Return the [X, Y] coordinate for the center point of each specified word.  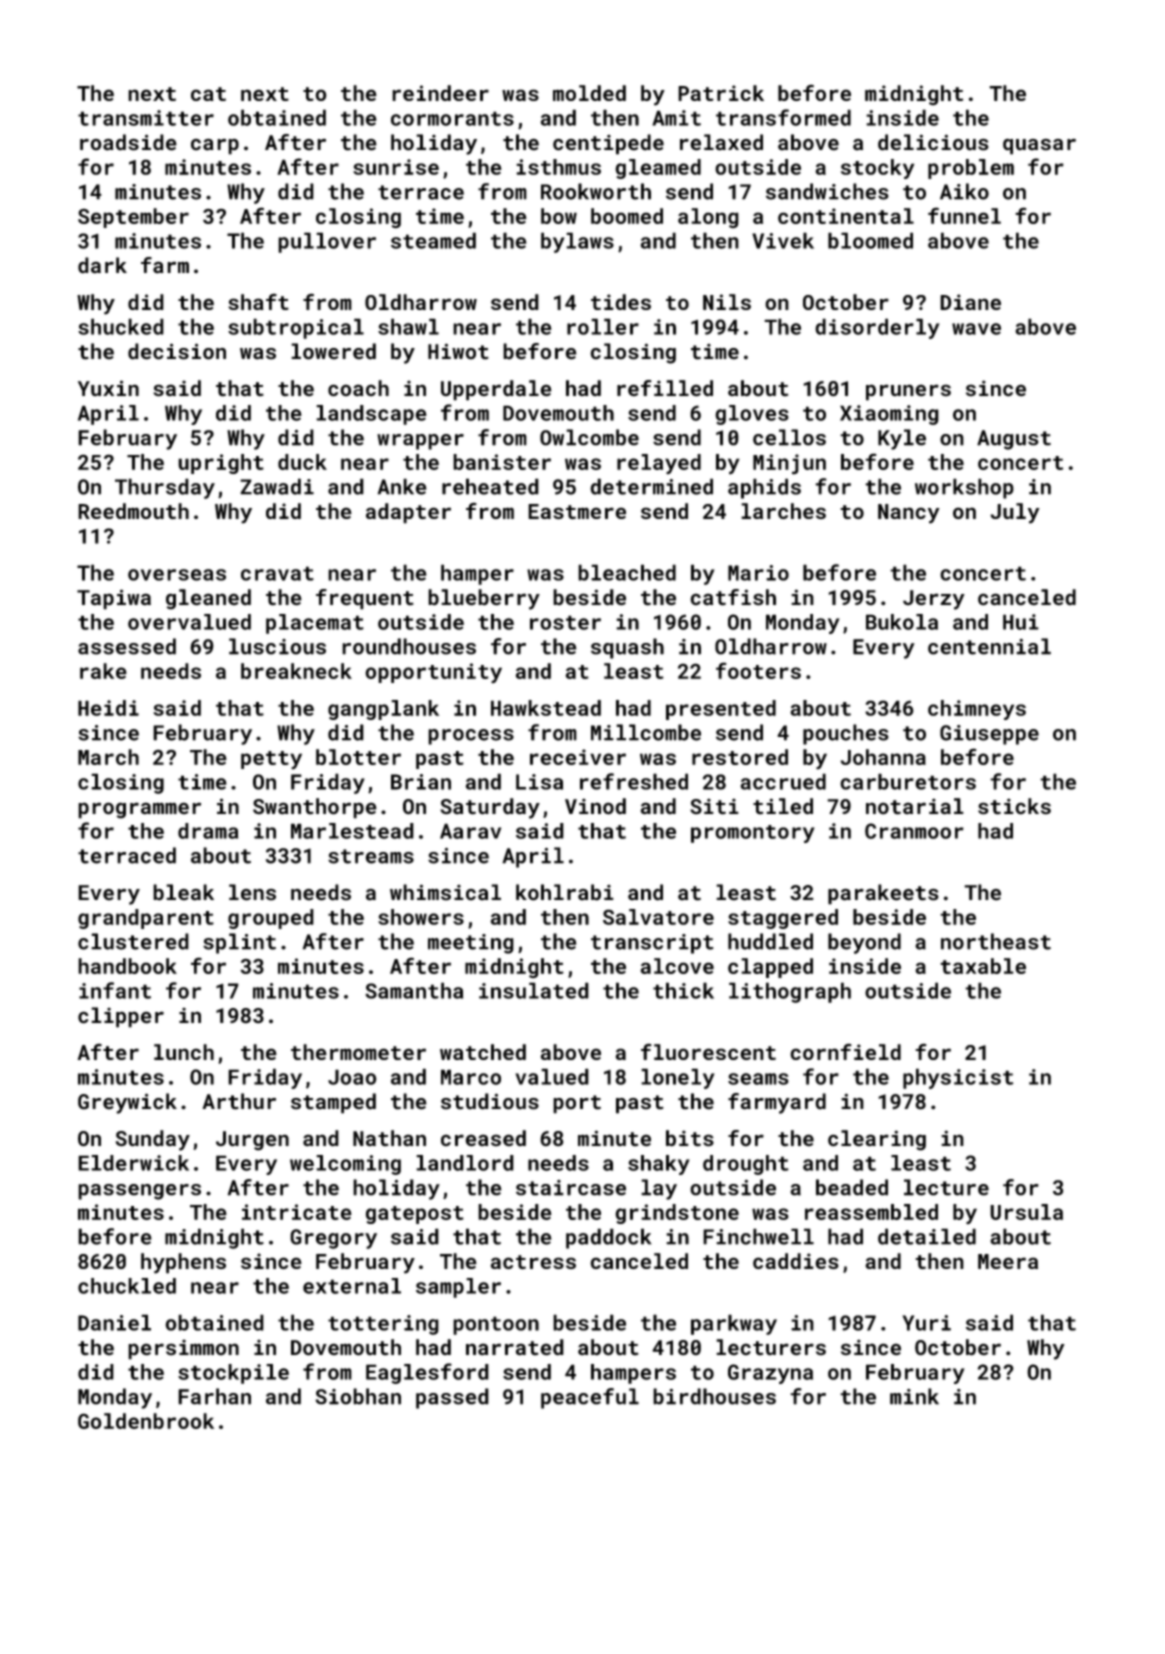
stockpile [233, 1374]
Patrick [721, 93]
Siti [714, 806]
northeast [996, 941]
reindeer [440, 93]
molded [589, 93]
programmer [139, 810]
